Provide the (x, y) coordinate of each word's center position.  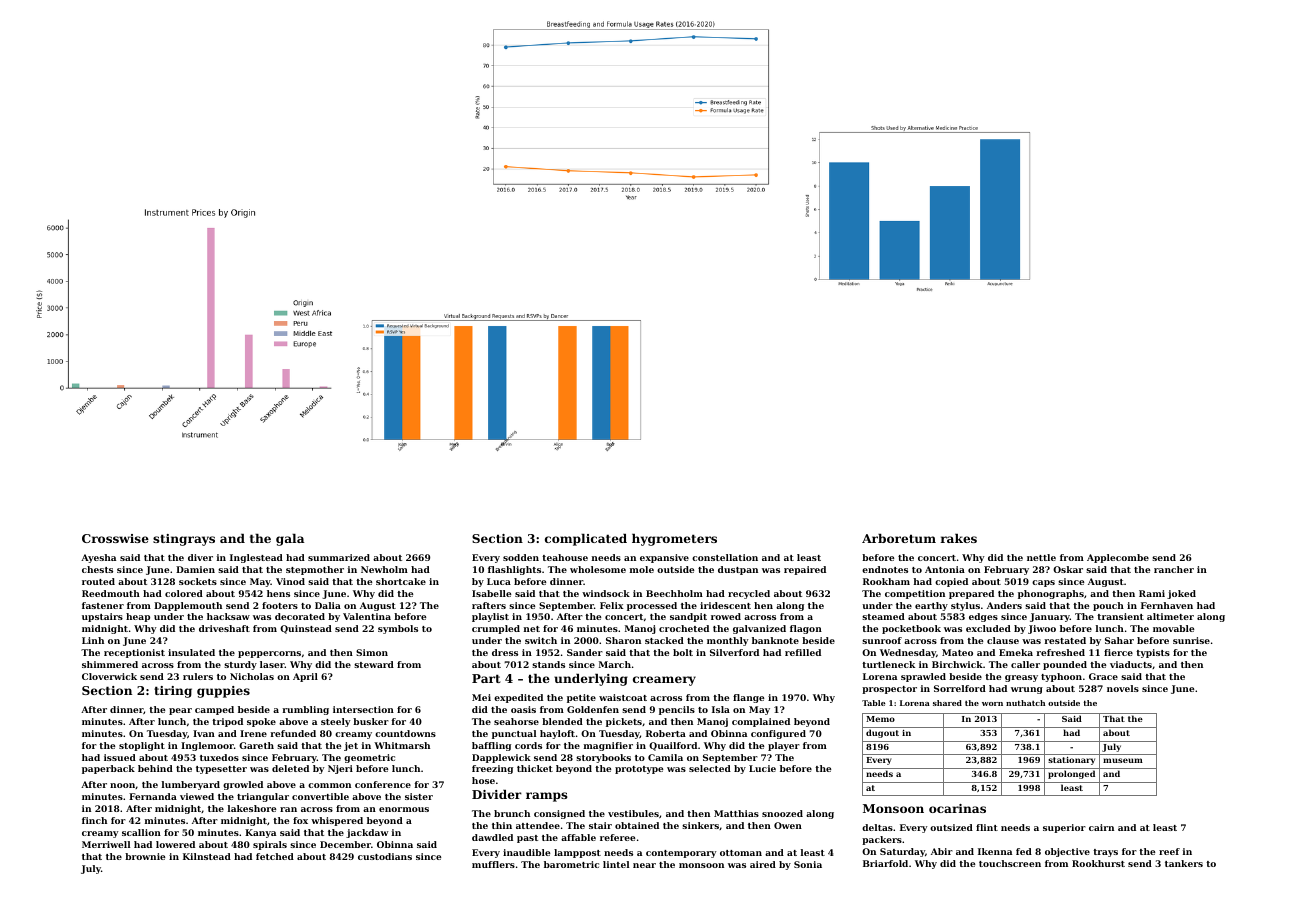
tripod (227, 722)
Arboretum (899, 538)
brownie (145, 856)
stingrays (184, 540)
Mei (481, 697)
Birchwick (957, 664)
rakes (959, 538)
